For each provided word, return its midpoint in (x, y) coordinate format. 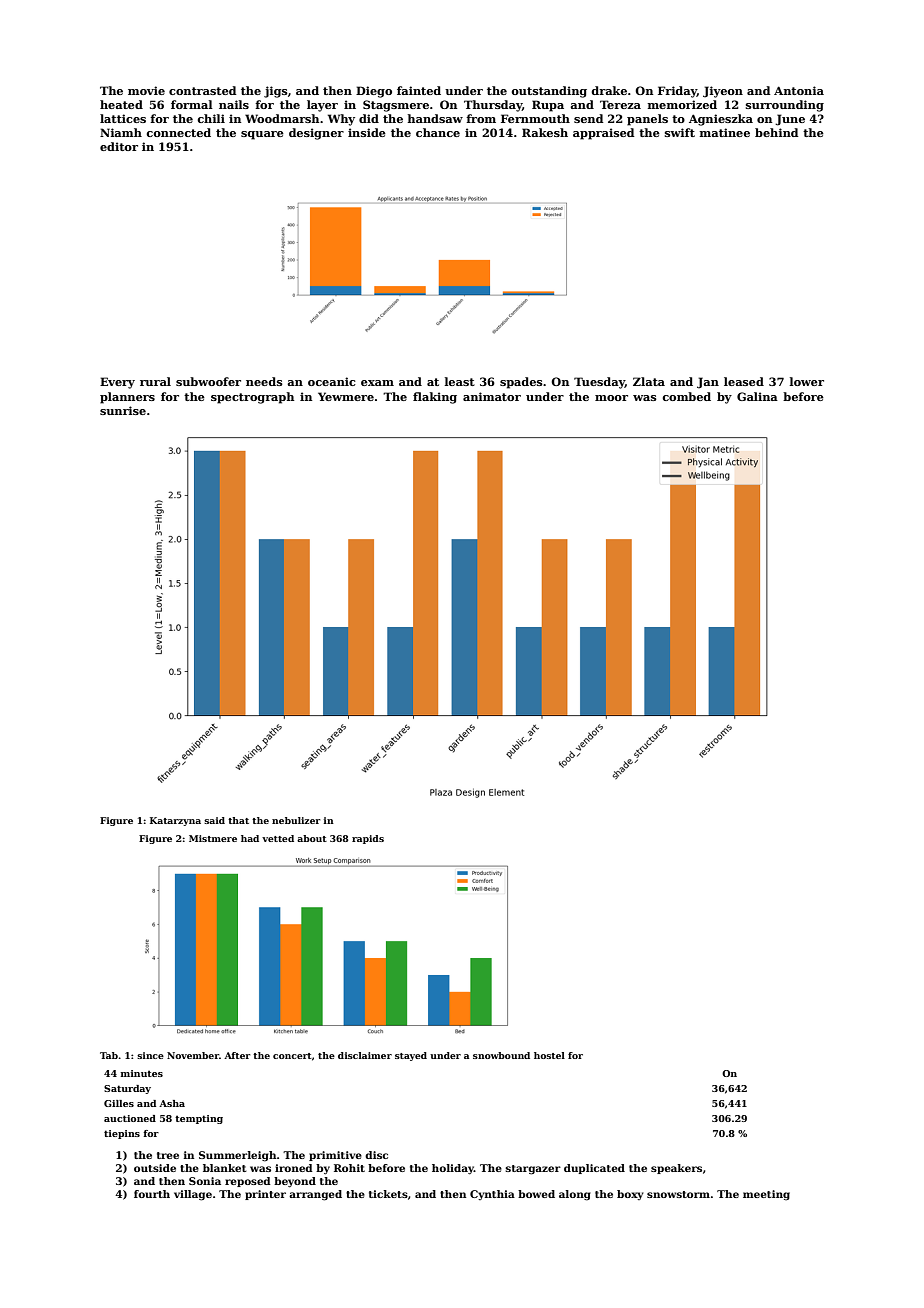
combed (686, 396)
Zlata (649, 381)
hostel (549, 1055)
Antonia (799, 90)
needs (264, 381)
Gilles (119, 1103)
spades (521, 383)
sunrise (123, 410)
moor (611, 398)
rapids (368, 839)
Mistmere (213, 838)
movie (146, 90)
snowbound (501, 1055)
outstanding (549, 92)
